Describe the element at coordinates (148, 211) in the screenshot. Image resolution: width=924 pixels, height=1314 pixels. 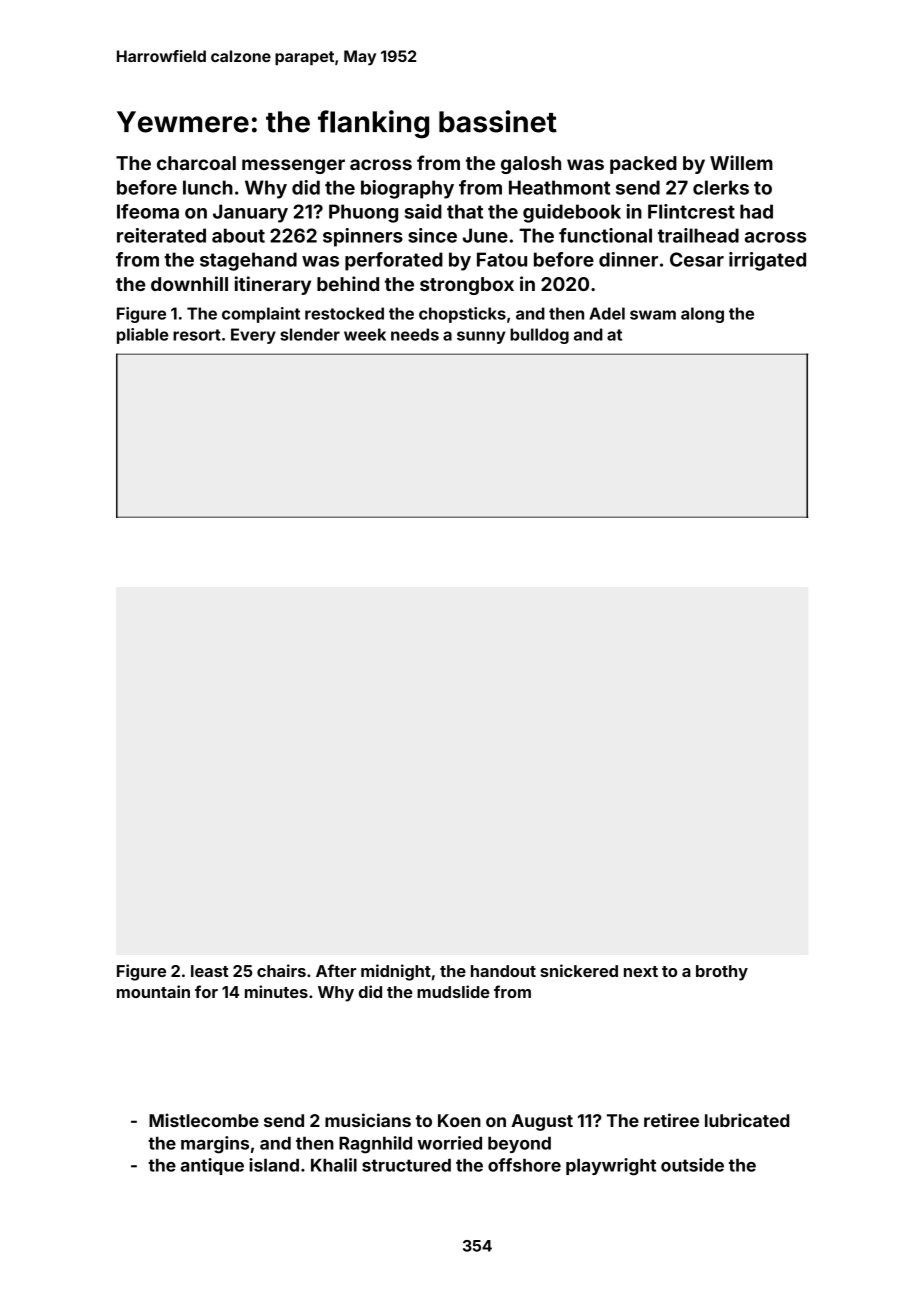
I see `Ifeoma` at that location.
